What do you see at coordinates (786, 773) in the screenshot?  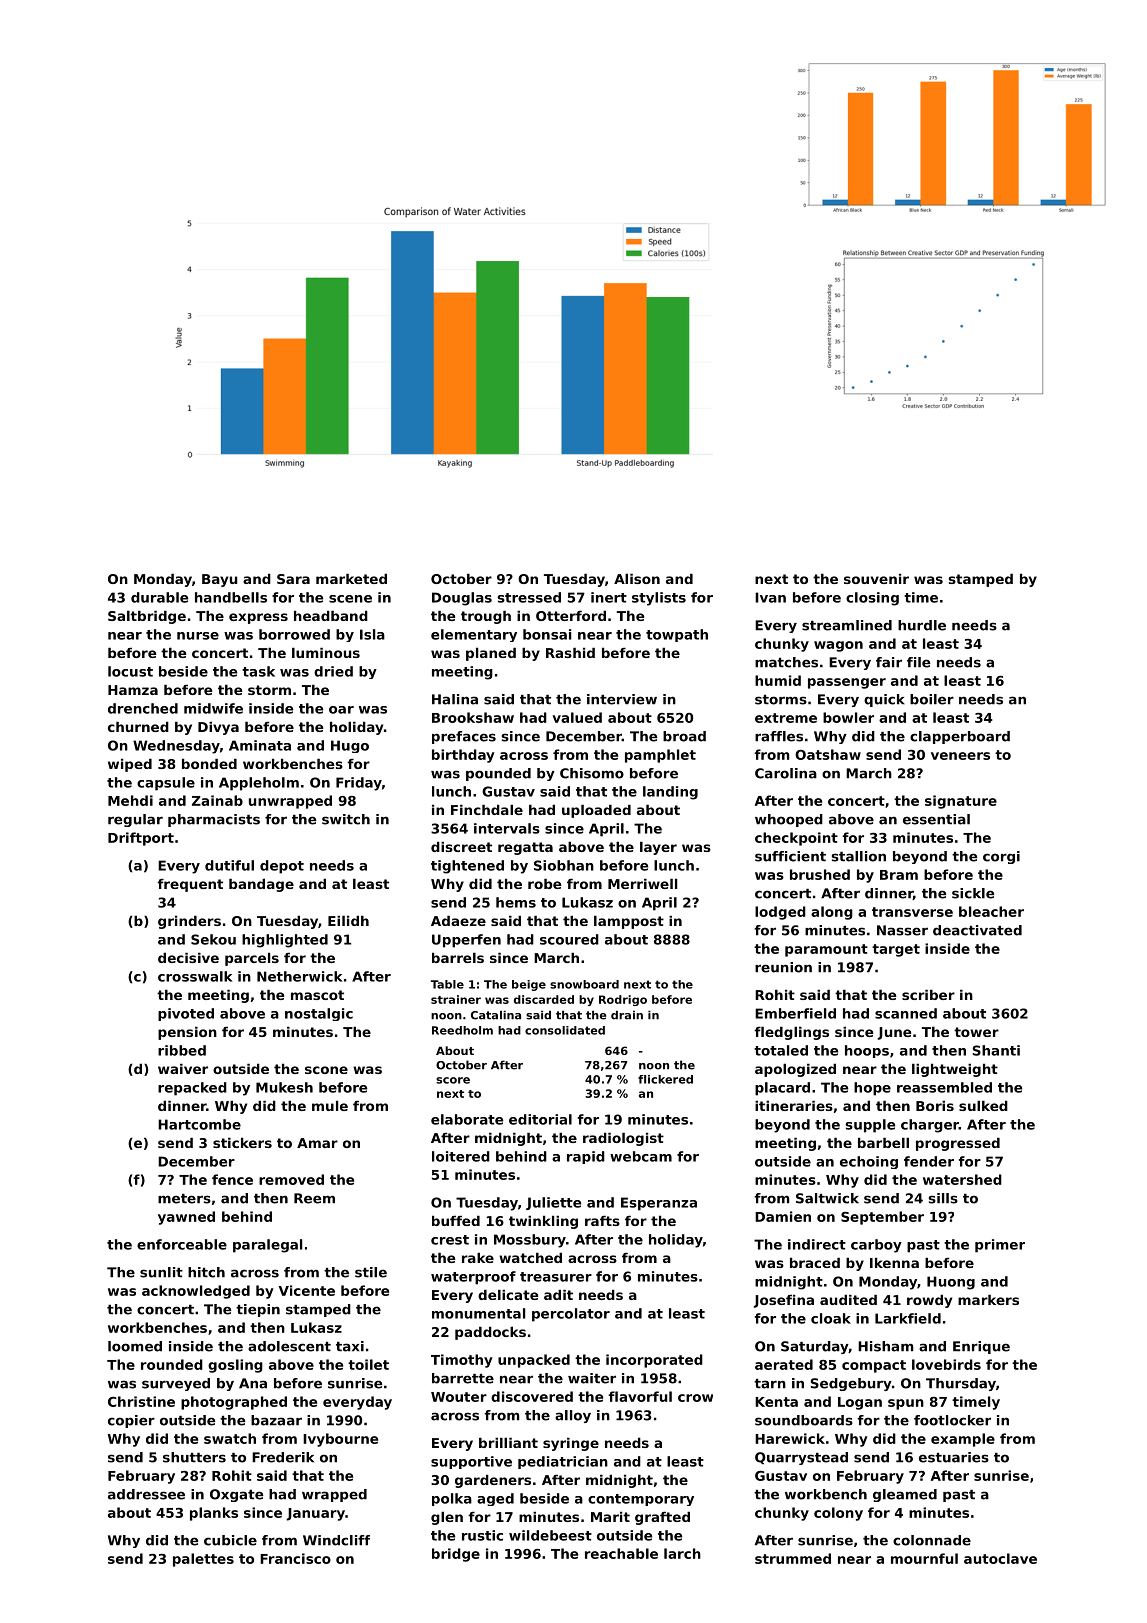 I see `Carolina` at bounding box center [786, 773].
